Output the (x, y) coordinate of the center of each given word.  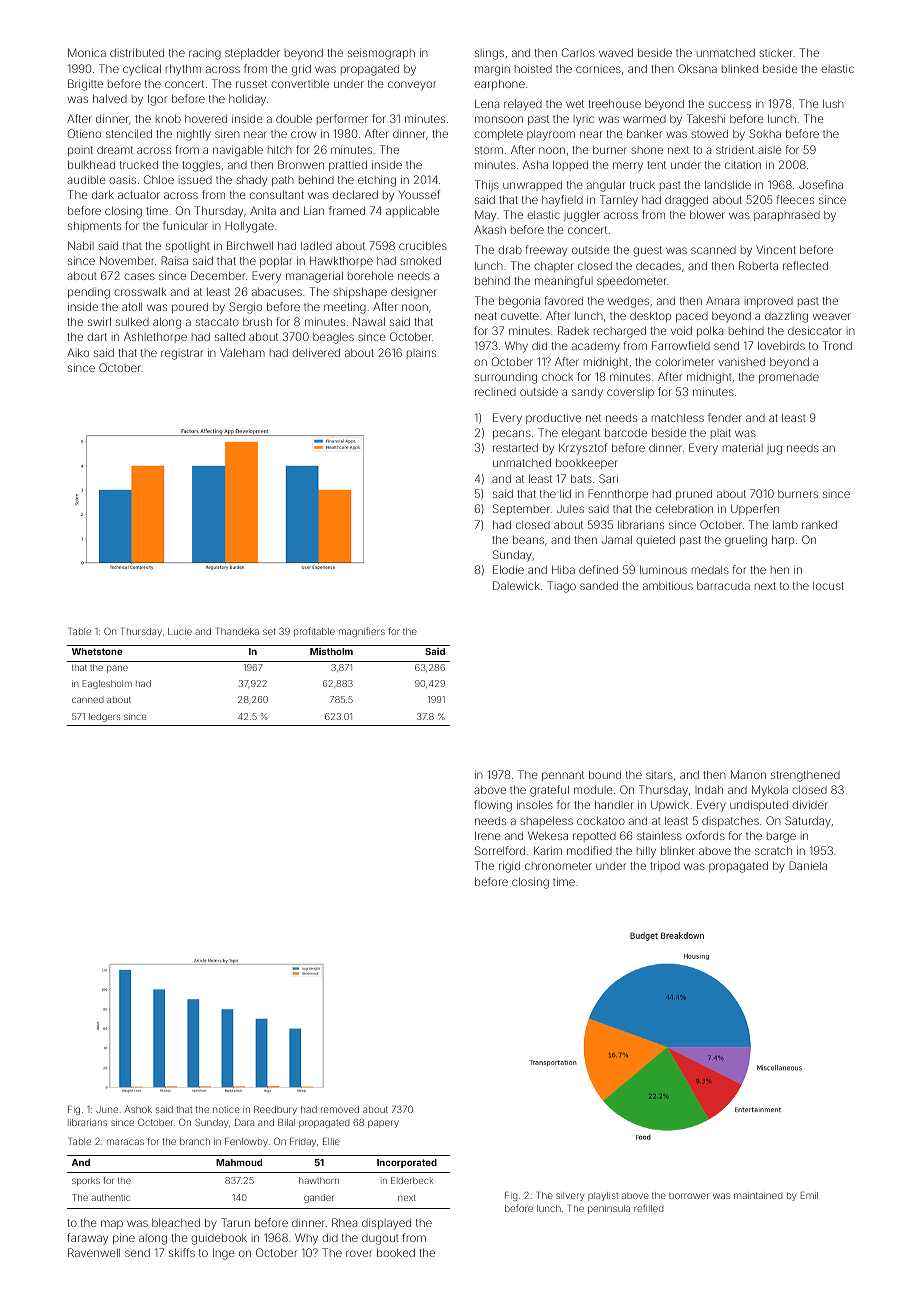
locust (828, 586)
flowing (493, 806)
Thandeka (238, 631)
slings (489, 54)
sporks (86, 1181)
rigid (509, 867)
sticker (776, 53)
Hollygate (249, 227)
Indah (709, 789)
